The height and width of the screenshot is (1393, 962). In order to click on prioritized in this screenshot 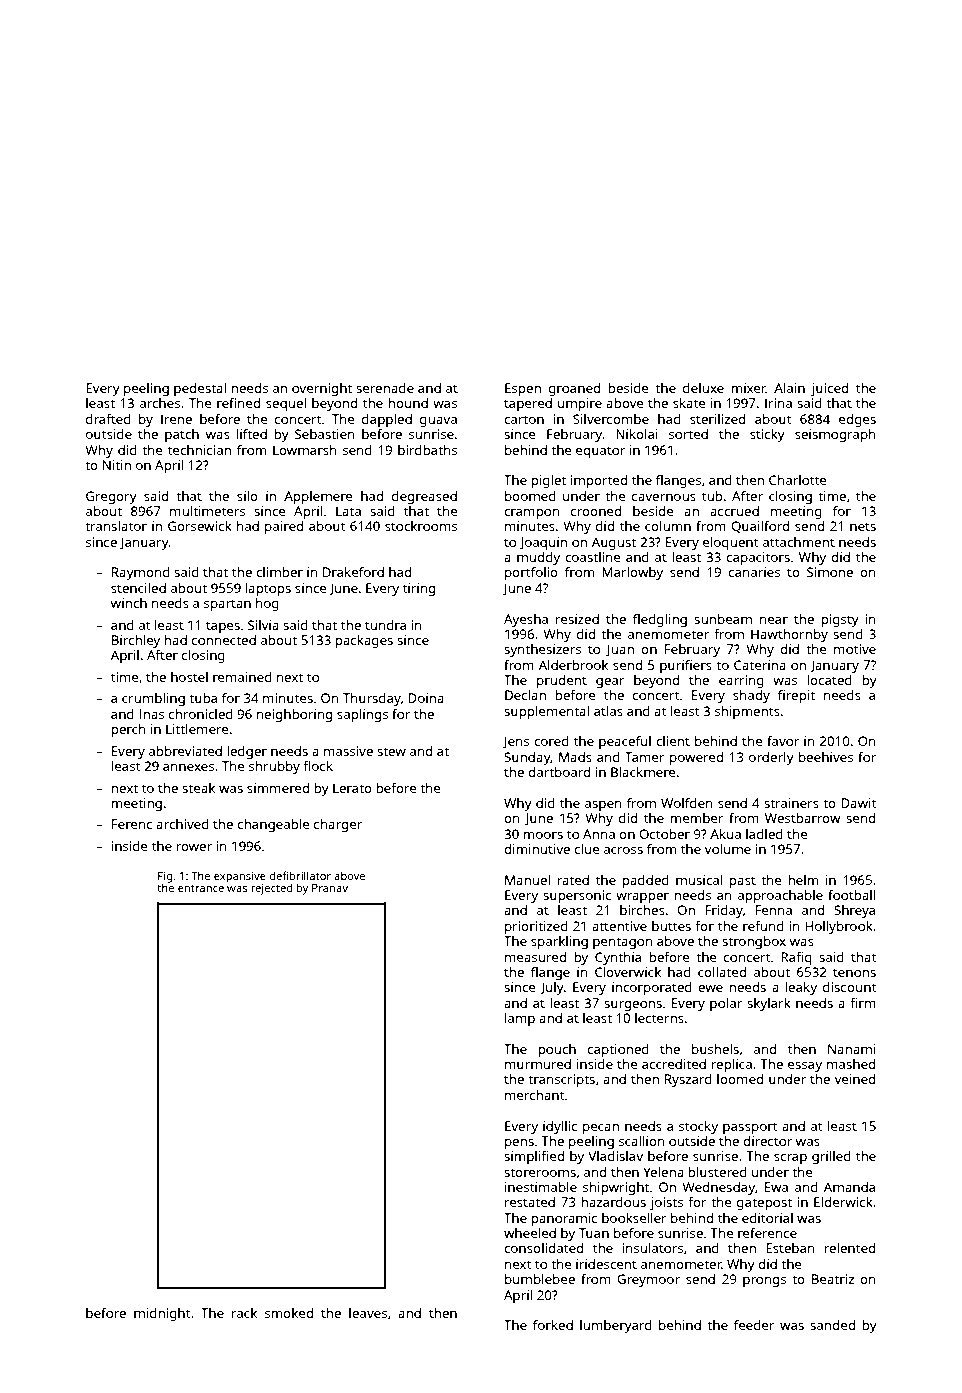, I will do `click(536, 927)`.
